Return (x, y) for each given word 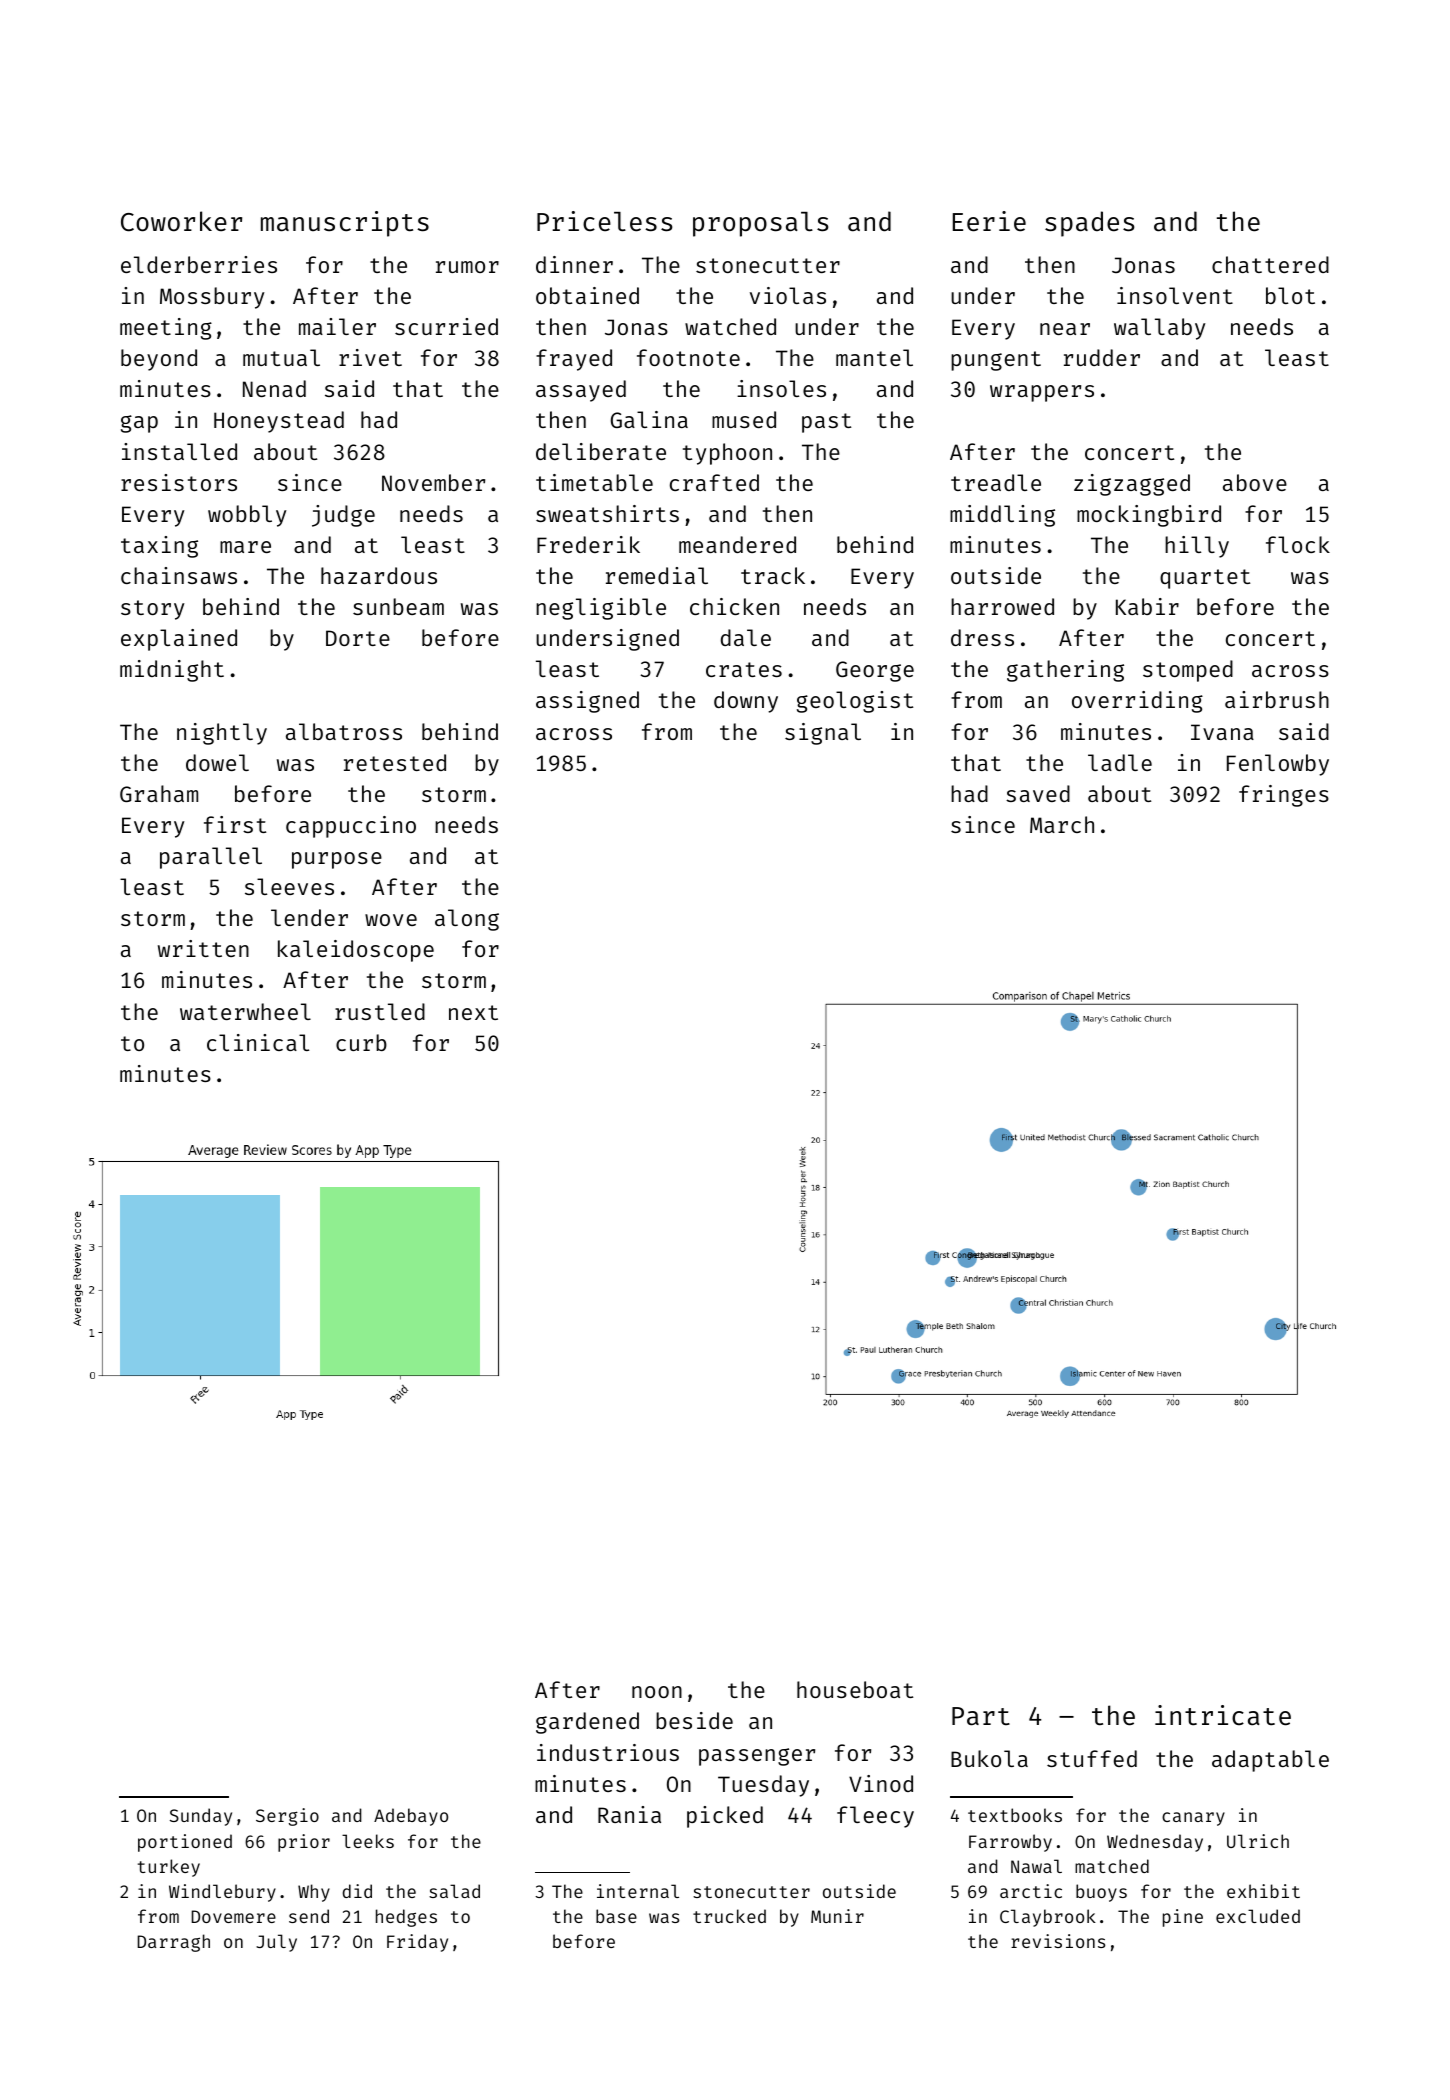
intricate (1223, 1715)
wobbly (247, 516)
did (357, 1891)
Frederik (588, 544)
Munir (837, 1916)
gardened (587, 1723)
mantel (874, 357)
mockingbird (1149, 516)
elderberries (199, 264)
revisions (1058, 1941)
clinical (258, 1042)
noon (657, 1692)
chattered (1270, 264)
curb (361, 1042)
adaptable (1270, 1761)
